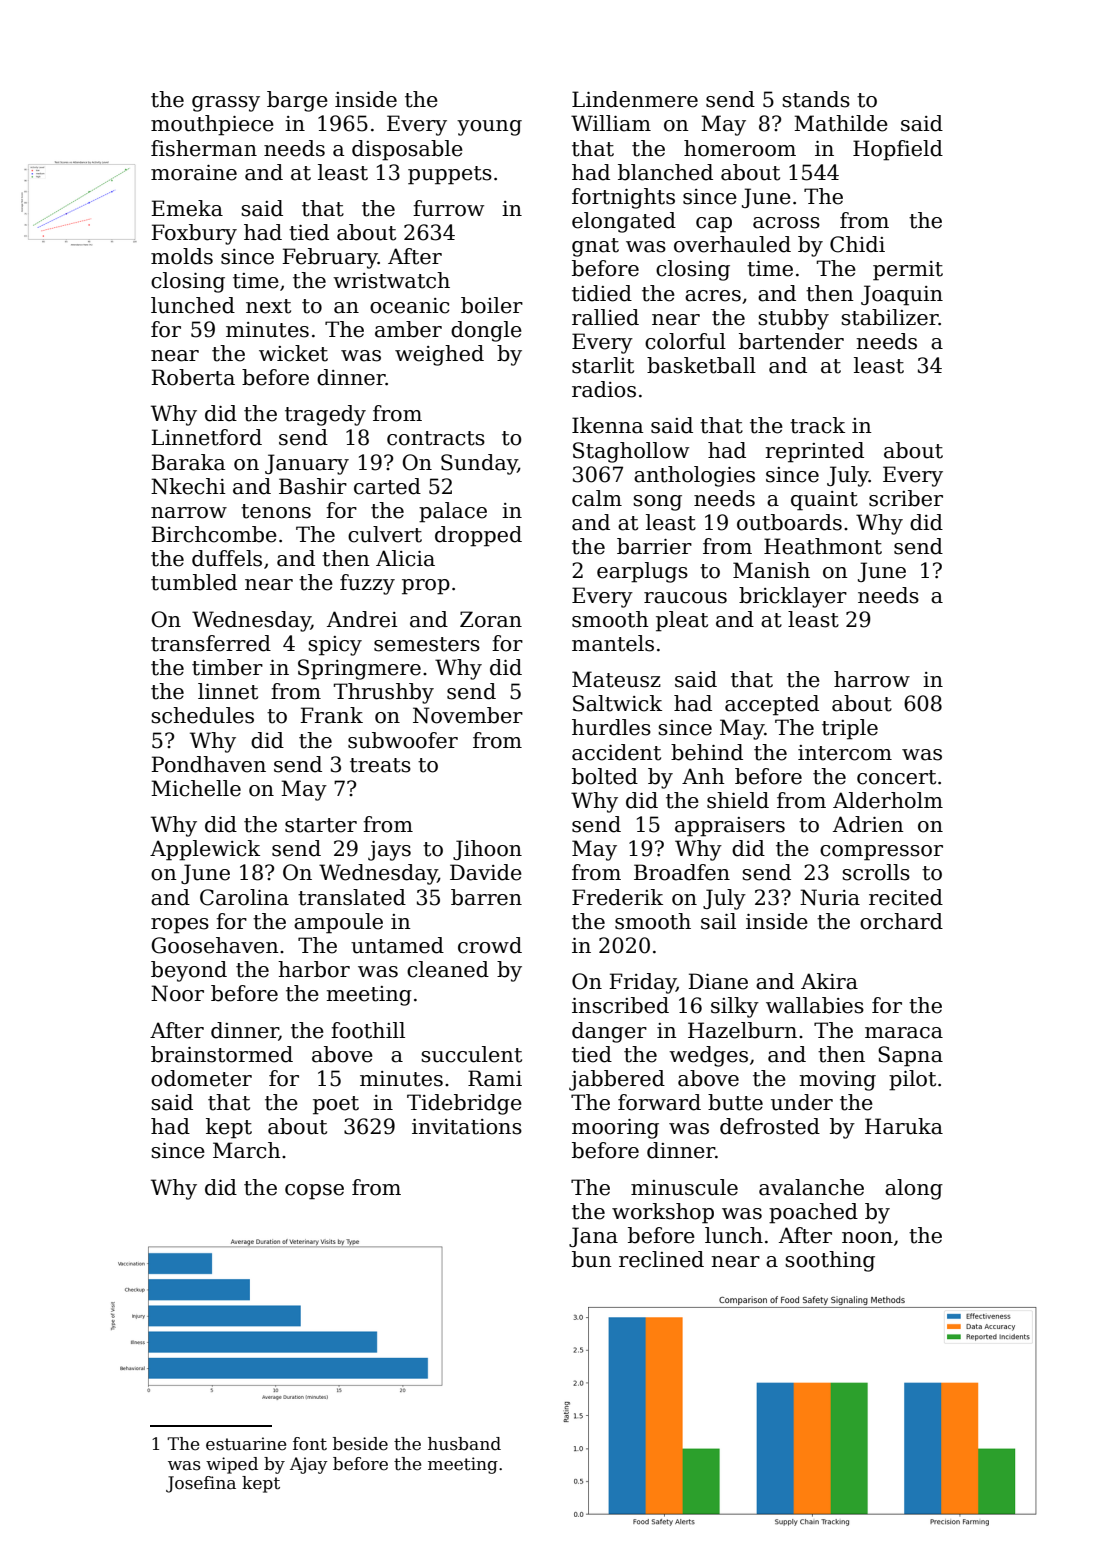 This page has width=1094, height=1554. Describe the element at coordinates (486, 897) in the page. I see `barren` at that location.
